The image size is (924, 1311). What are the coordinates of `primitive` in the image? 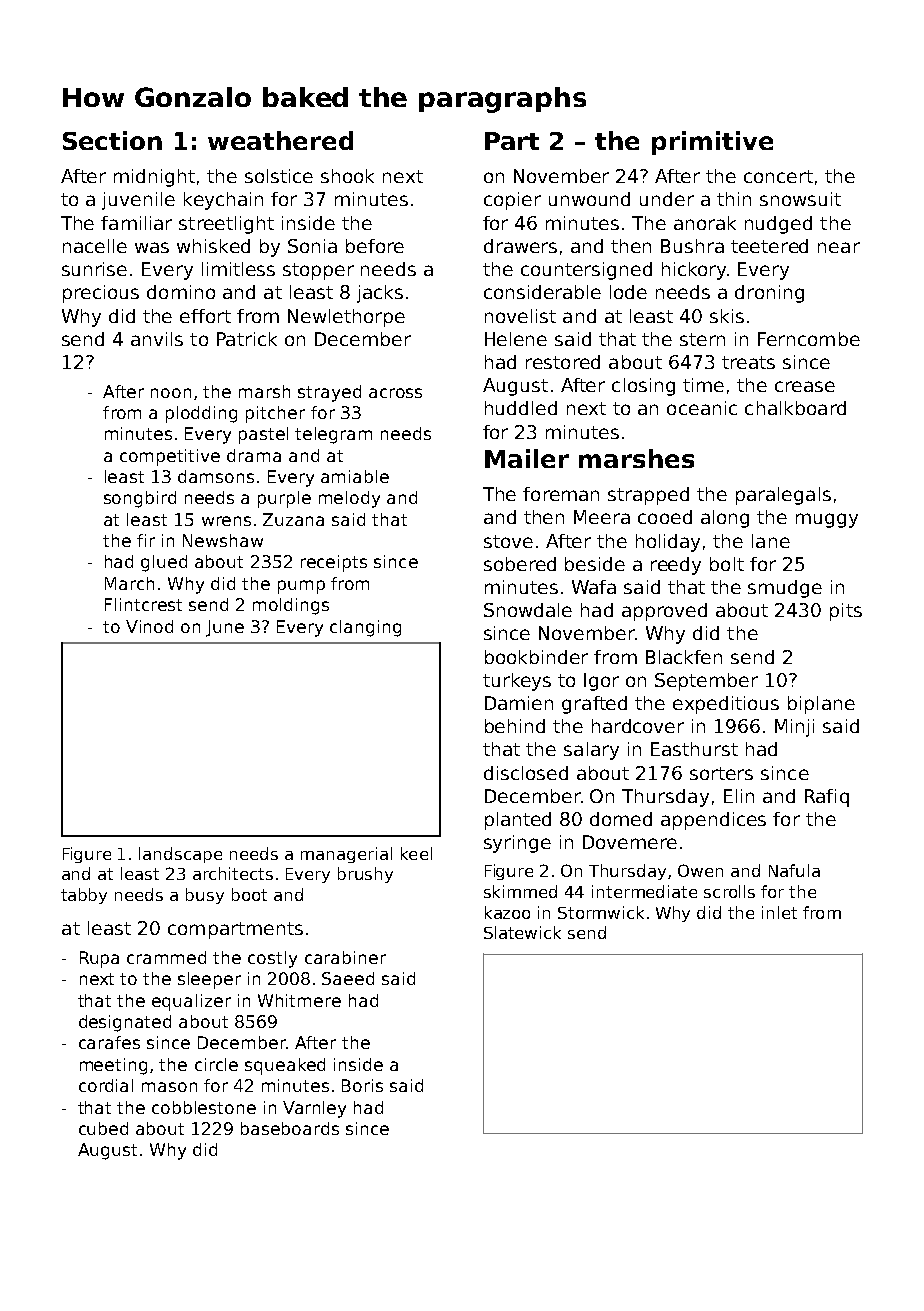 It's located at (712, 143).
